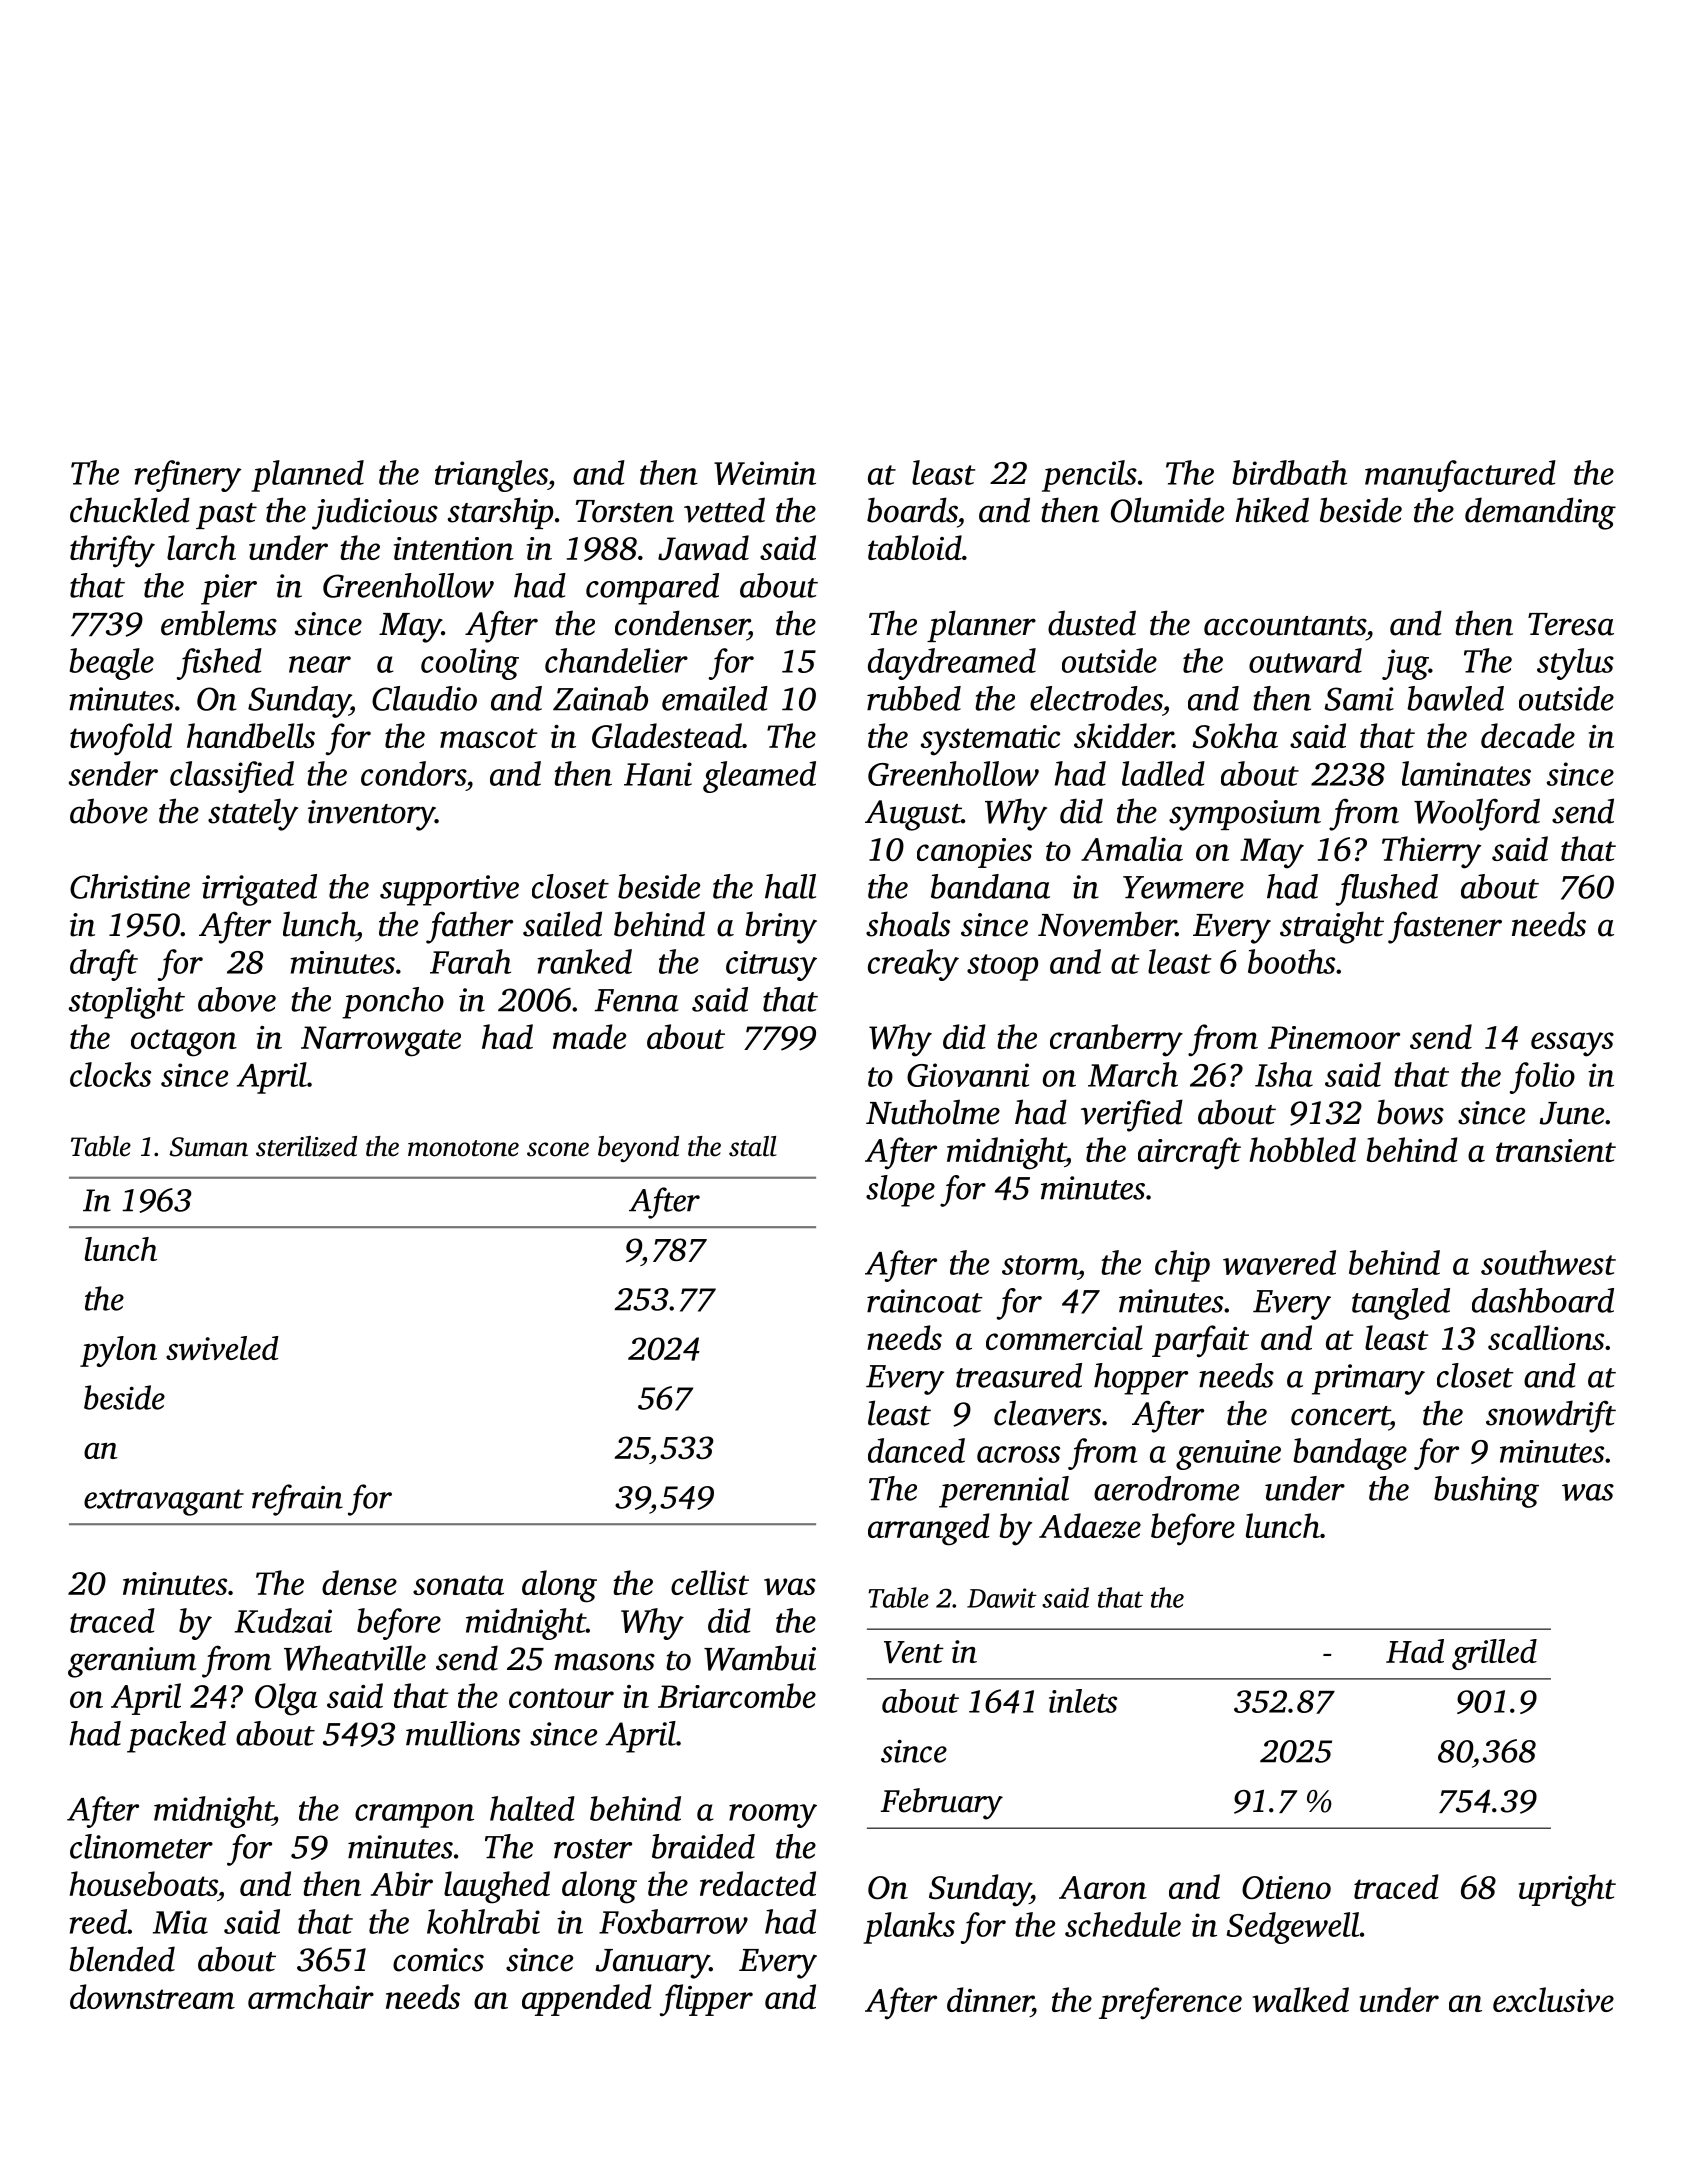  I want to click on upright, so click(1567, 1890).
